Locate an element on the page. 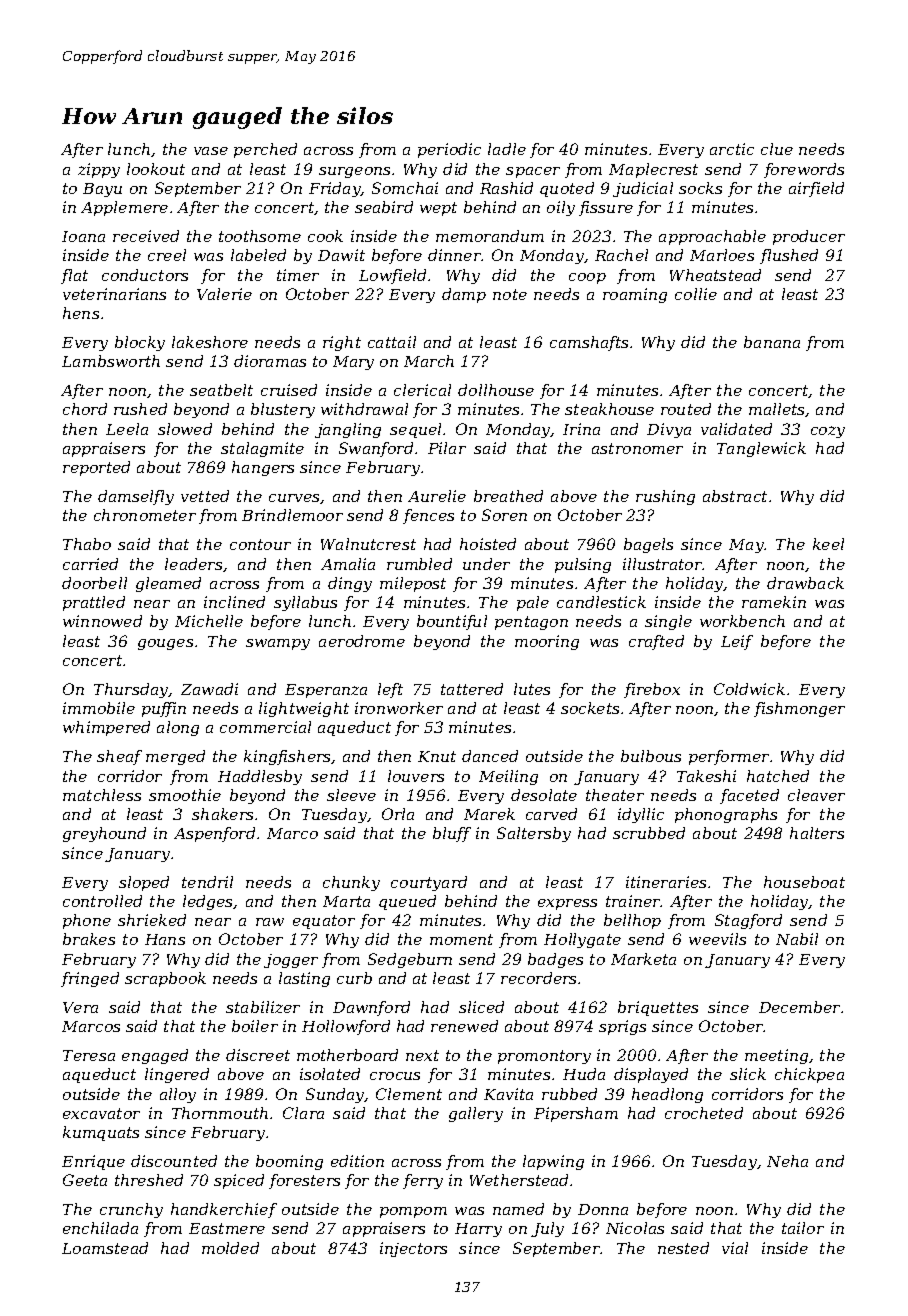 The image size is (908, 1316). toothsome is located at coordinates (260, 236).
